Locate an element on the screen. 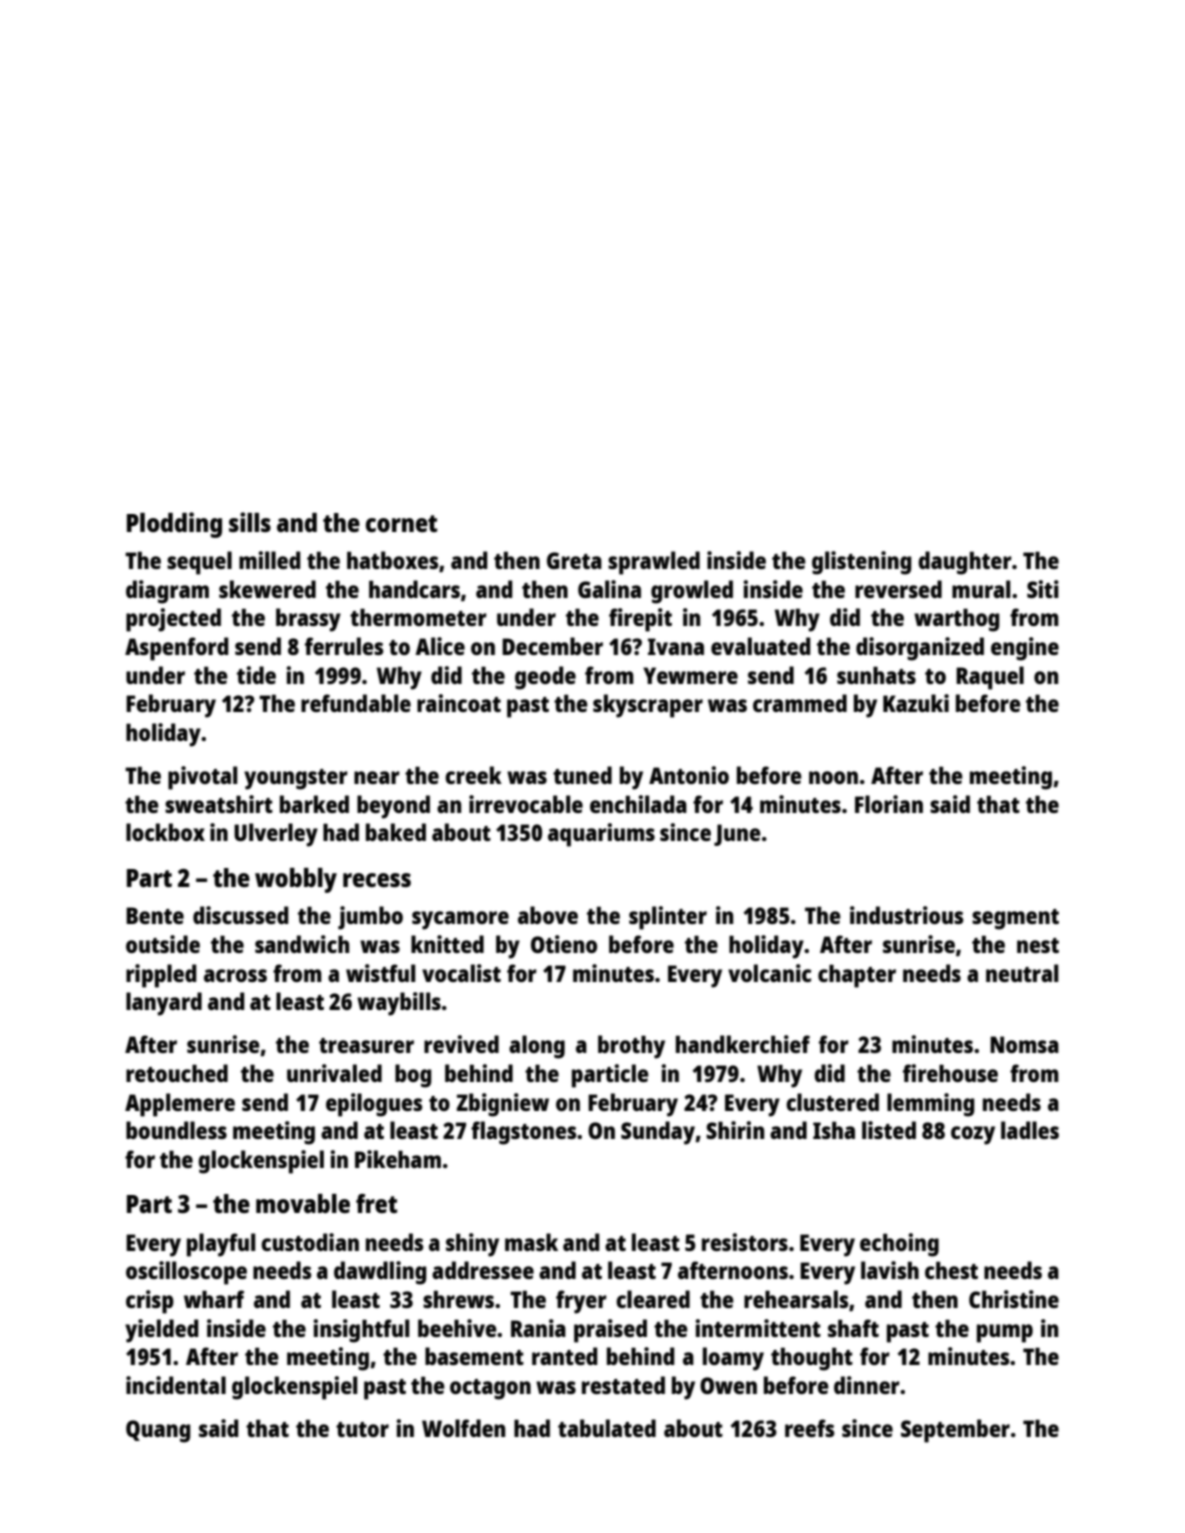  Quang is located at coordinates (158, 1431).
